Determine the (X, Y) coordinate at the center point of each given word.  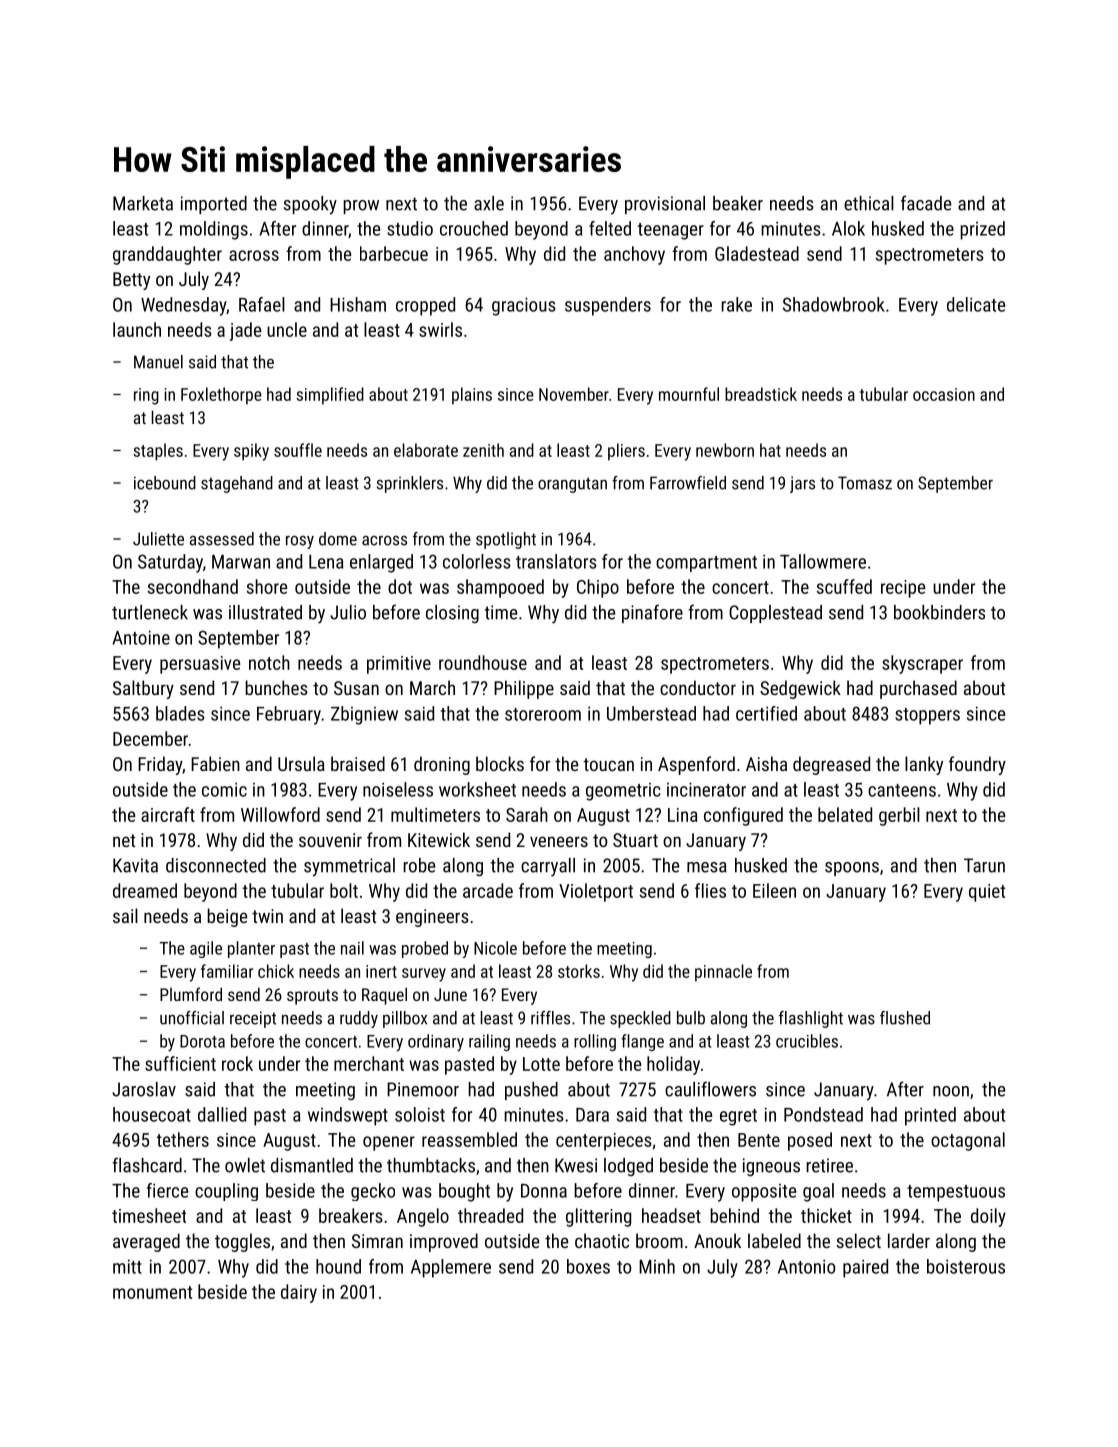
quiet (987, 893)
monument (152, 1292)
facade (926, 203)
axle (489, 203)
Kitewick (439, 839)
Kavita (135, 865)
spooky (310, 205)
